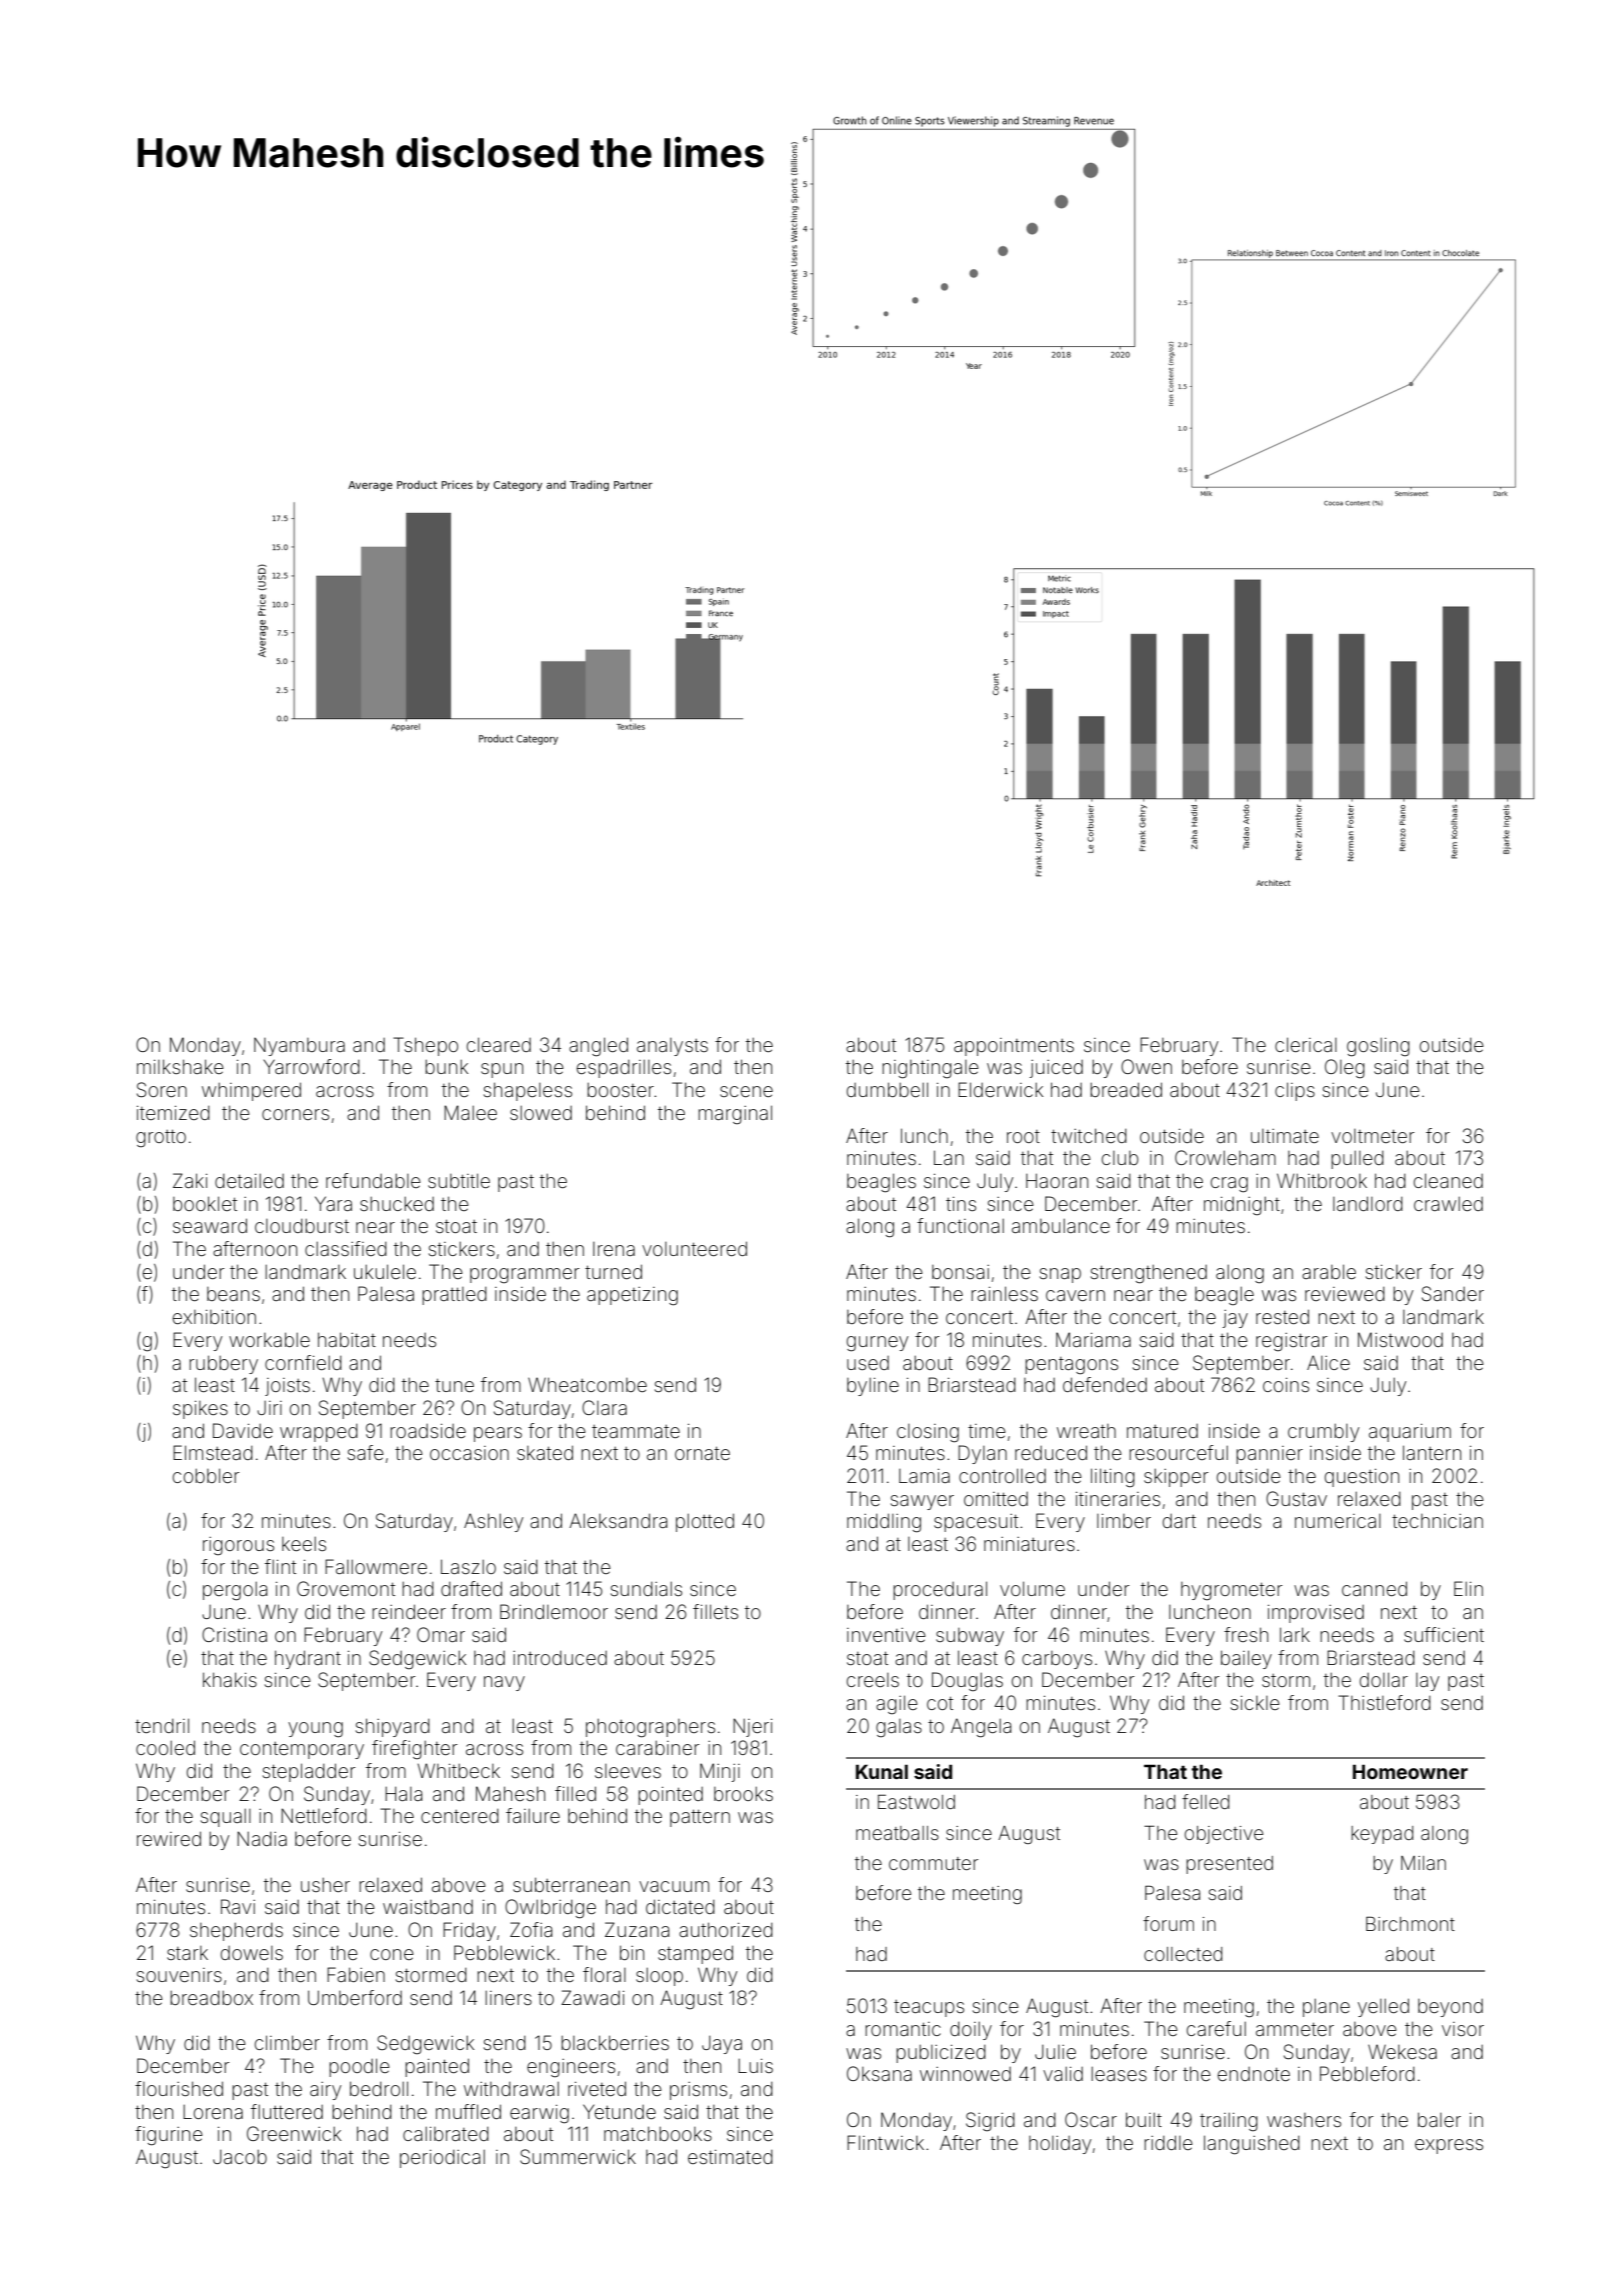 This screenshot has height=2292, width=1620. Describe the element at coordinates (619, 2111) in the screenshot. I see `Yetunde` at that location.
